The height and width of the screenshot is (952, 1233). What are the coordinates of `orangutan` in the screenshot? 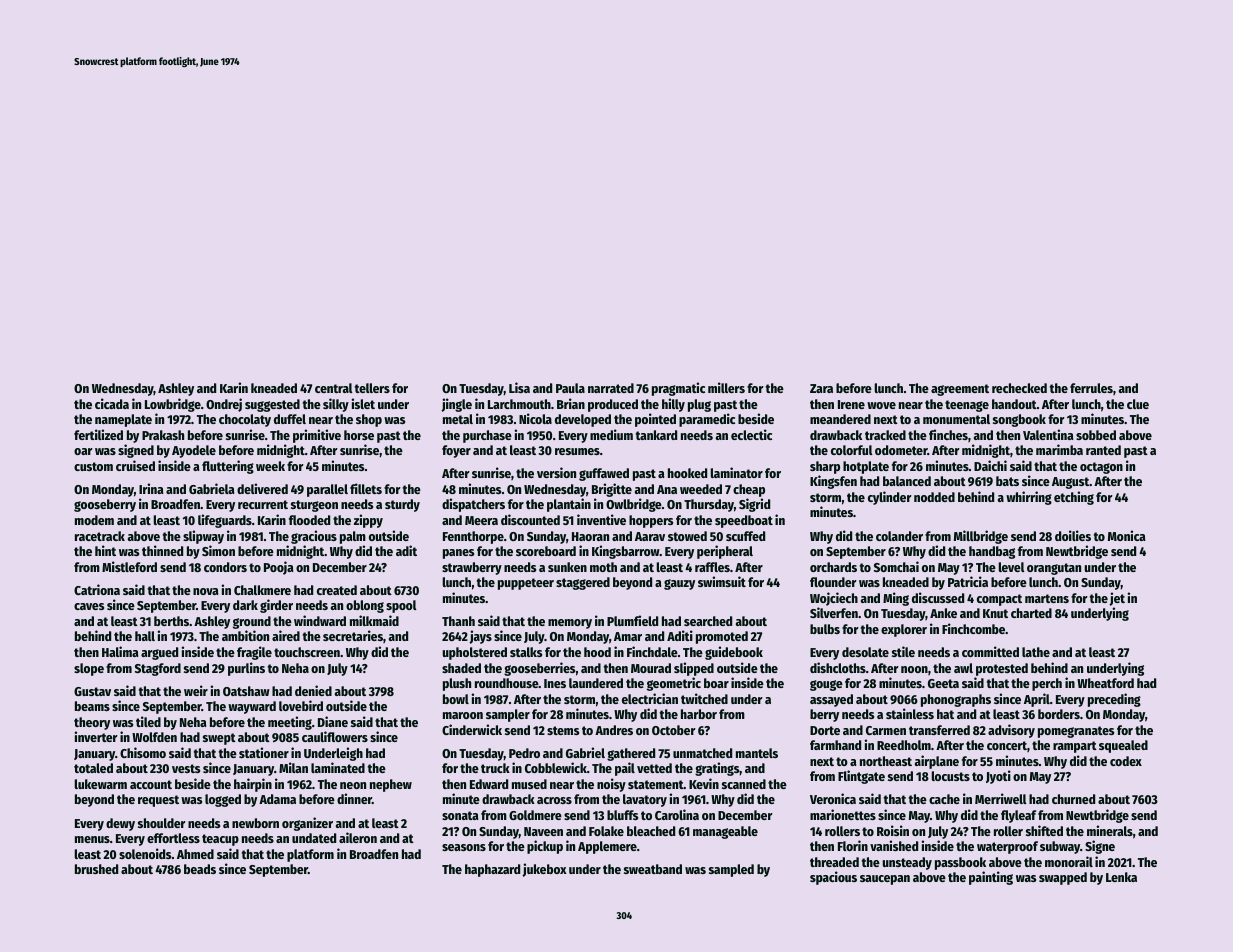 It's located at (1054, 569).
